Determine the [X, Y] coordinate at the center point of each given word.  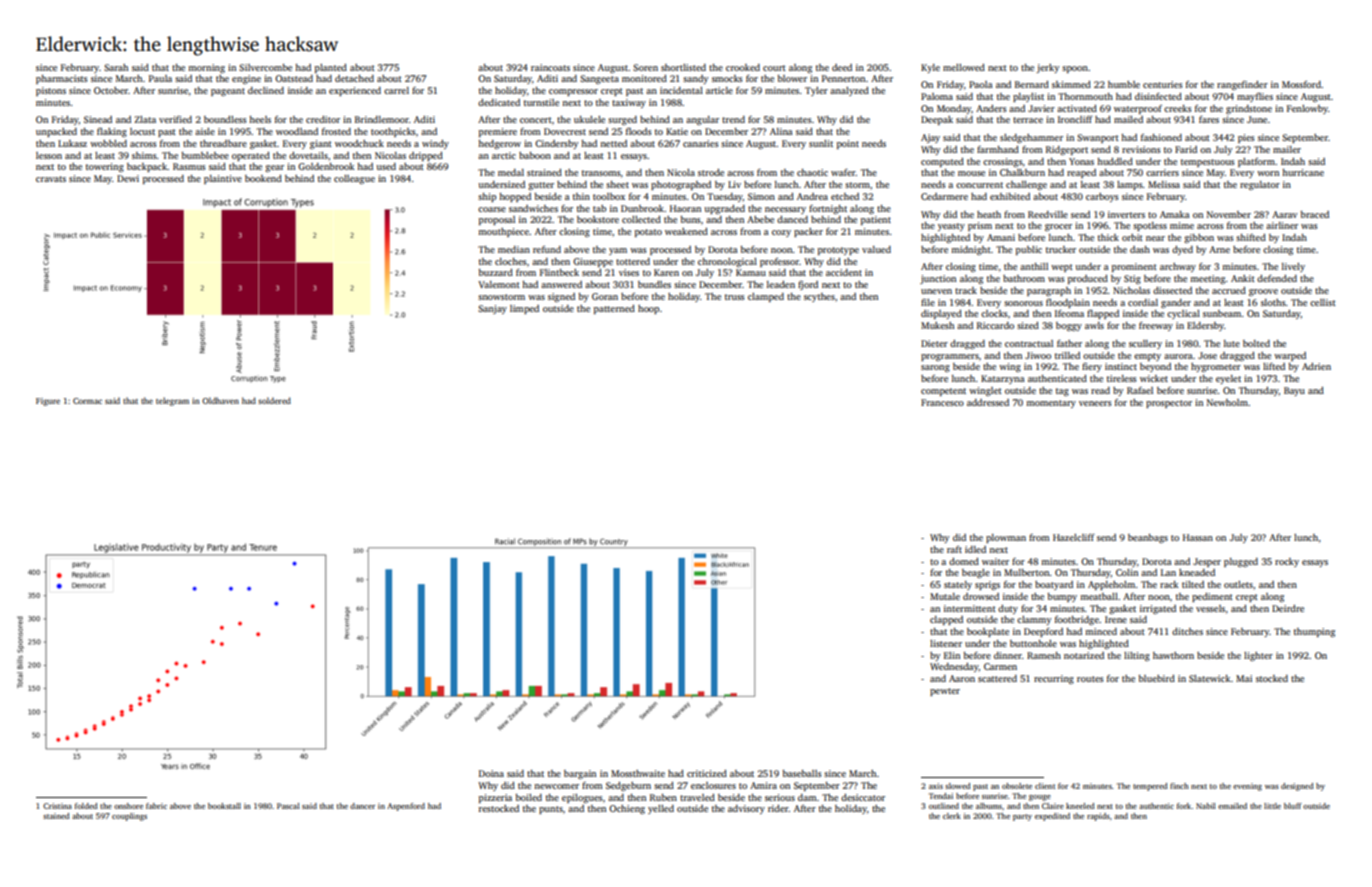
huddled [1115, 161]
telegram [172, 401]
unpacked [56, 132]
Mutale [945, 596]
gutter [541, 186]
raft [954, 549]
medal [511, 172]
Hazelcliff [1074, 537]
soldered [274, 400]
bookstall [224, 806]
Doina [491, 773]
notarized [1084, 655]
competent [943, 392]
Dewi [128, 178]
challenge [1026, 185]
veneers [1095, 403]
